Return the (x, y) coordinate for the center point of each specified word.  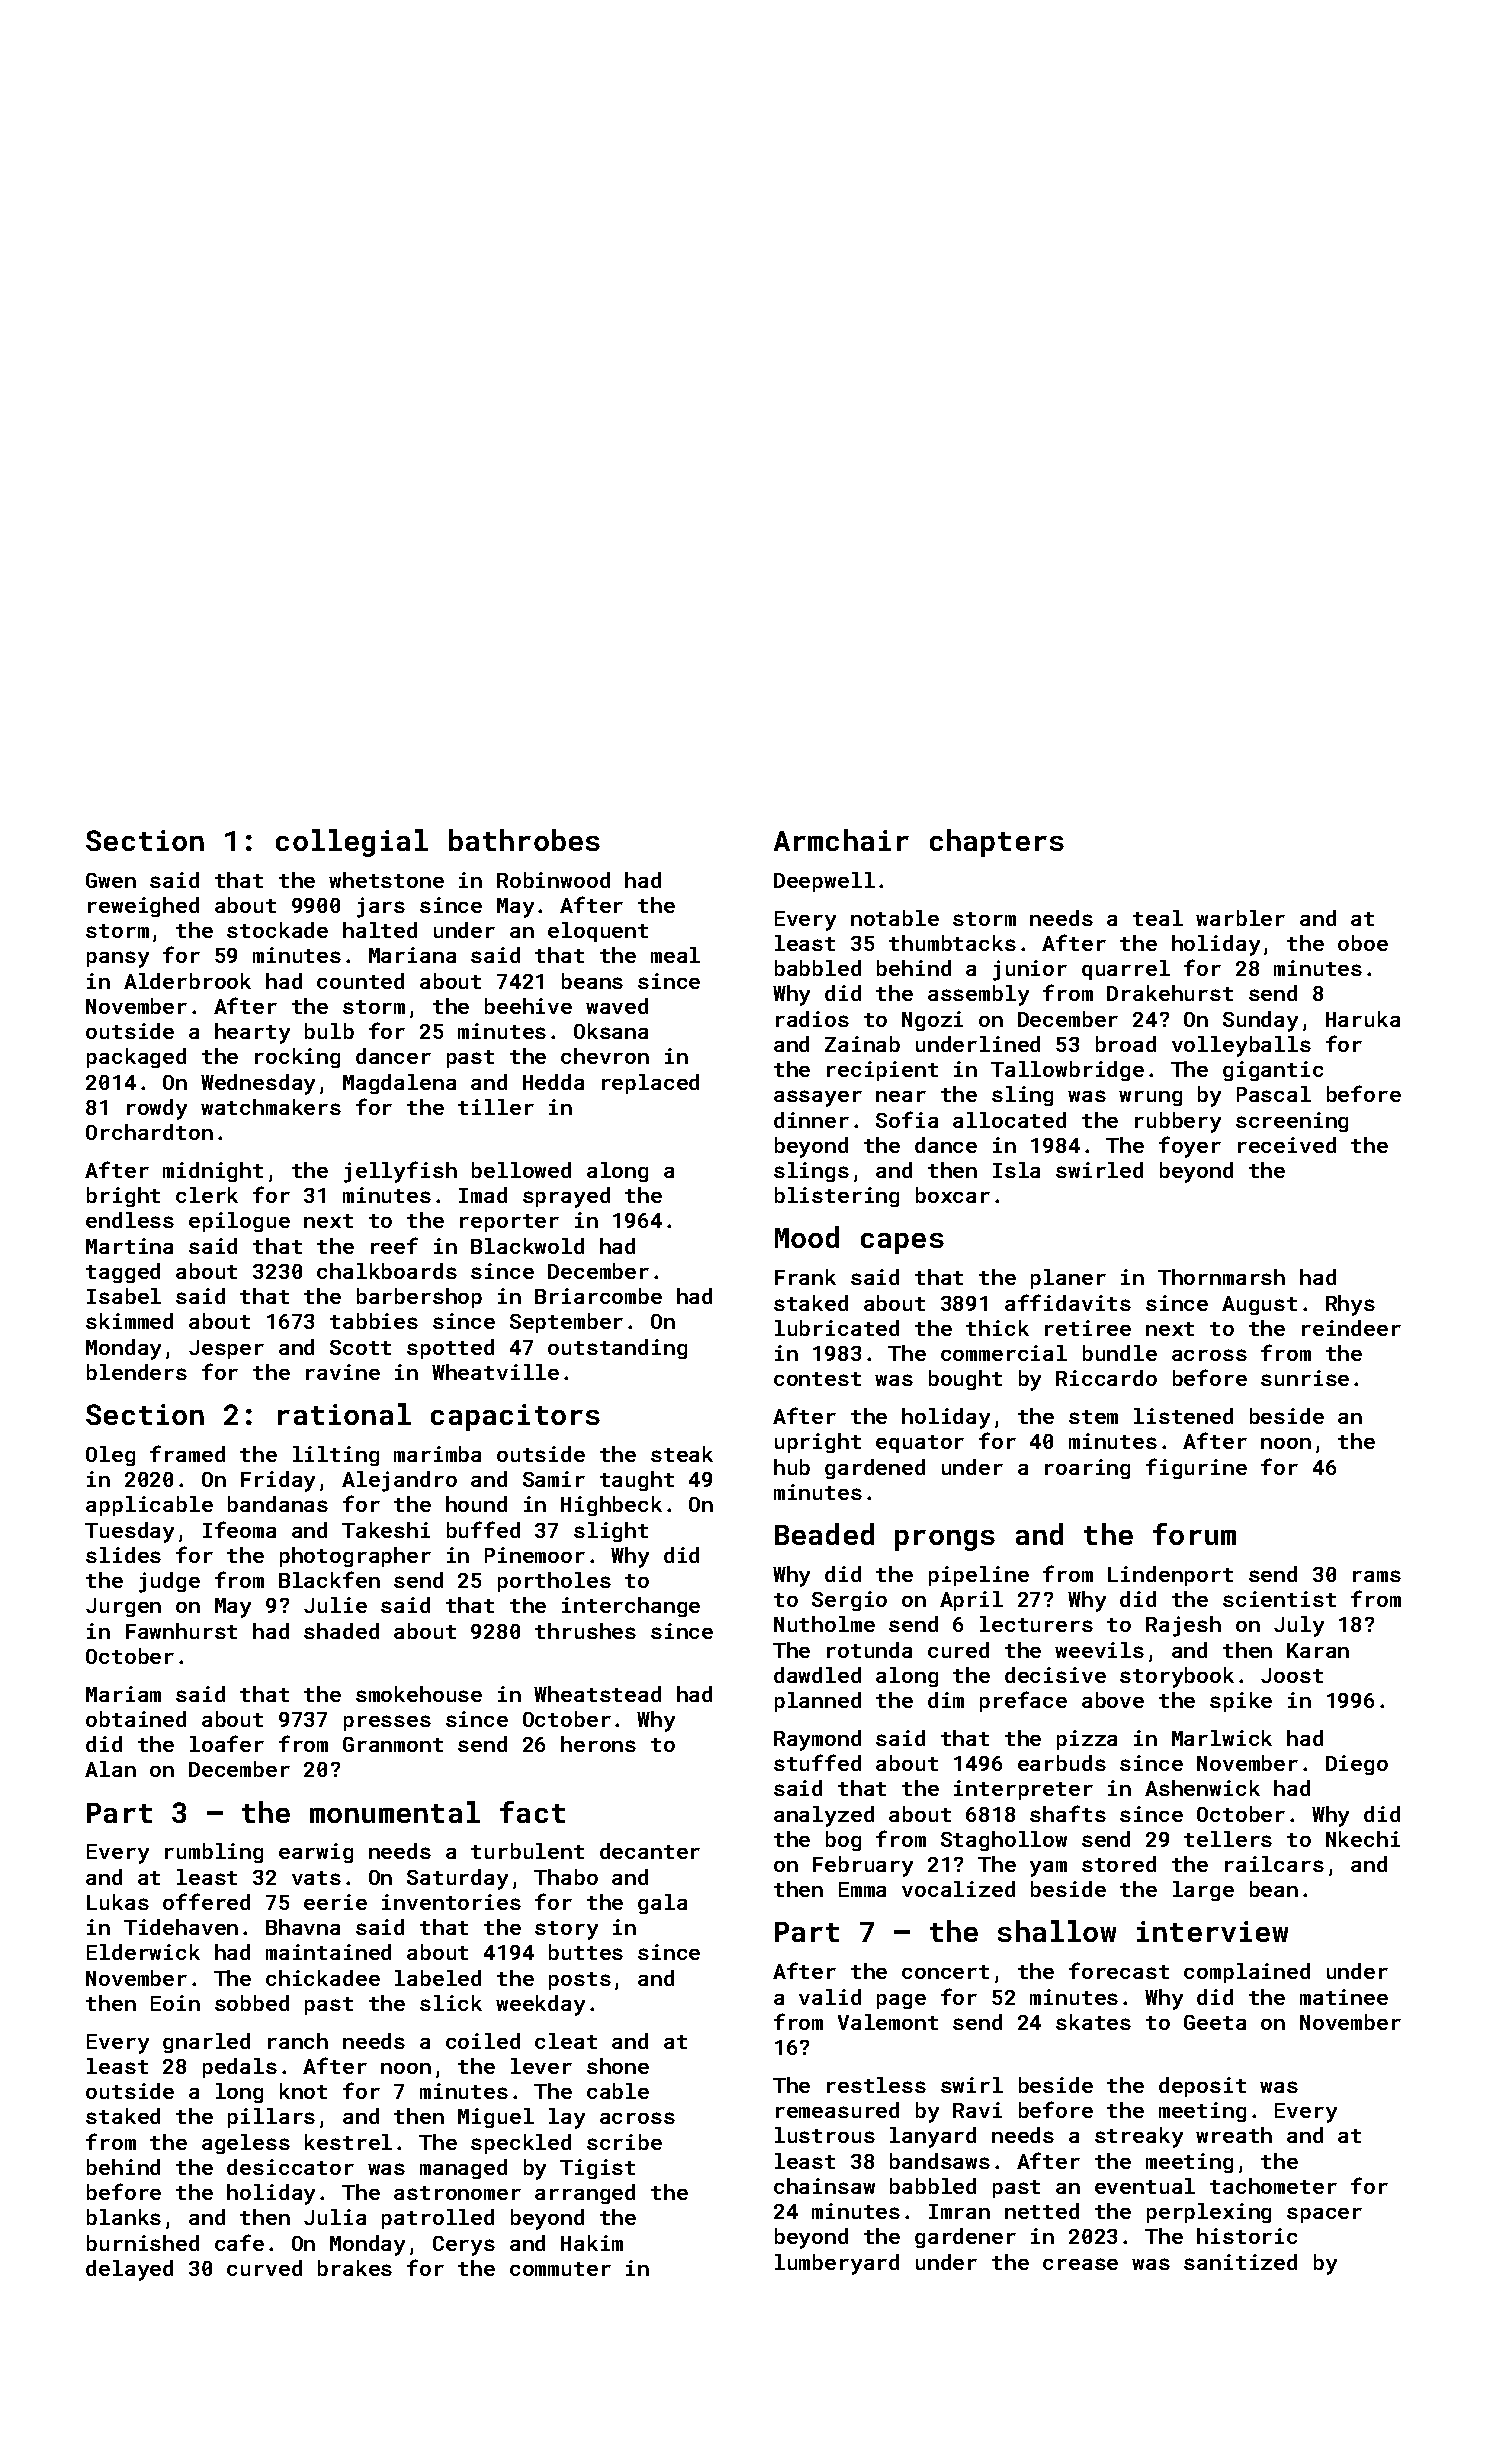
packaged (136, 1058)
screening (1292, 1122)
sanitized (1240, 2262)
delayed (129, 2270)
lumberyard (837, 2264)
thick (997, 1328)
